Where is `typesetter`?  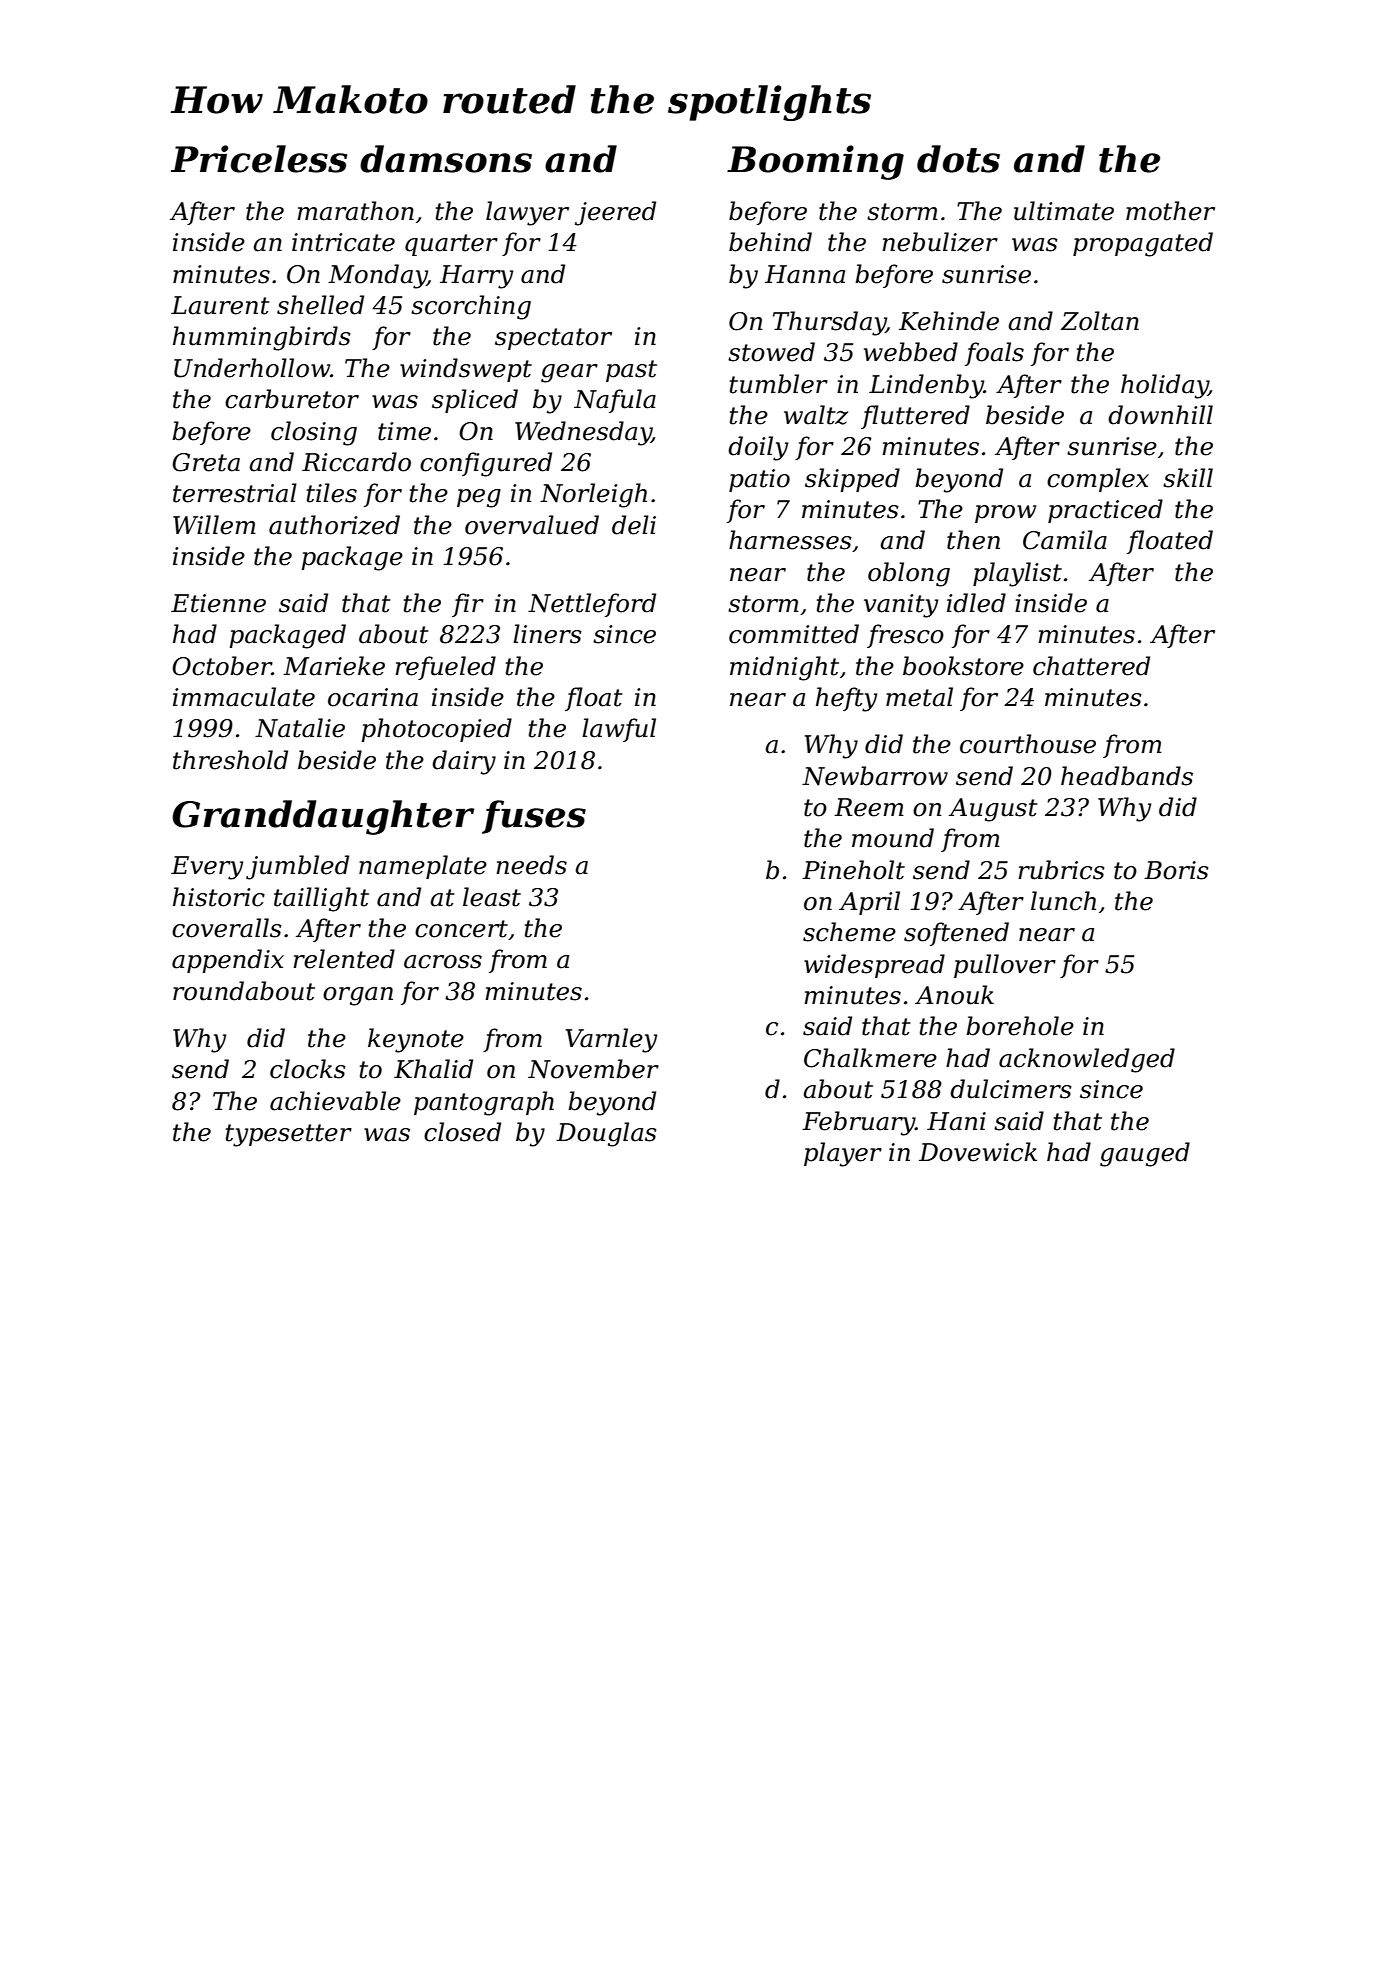 typesetter is located at coordinates (289, 1135).
